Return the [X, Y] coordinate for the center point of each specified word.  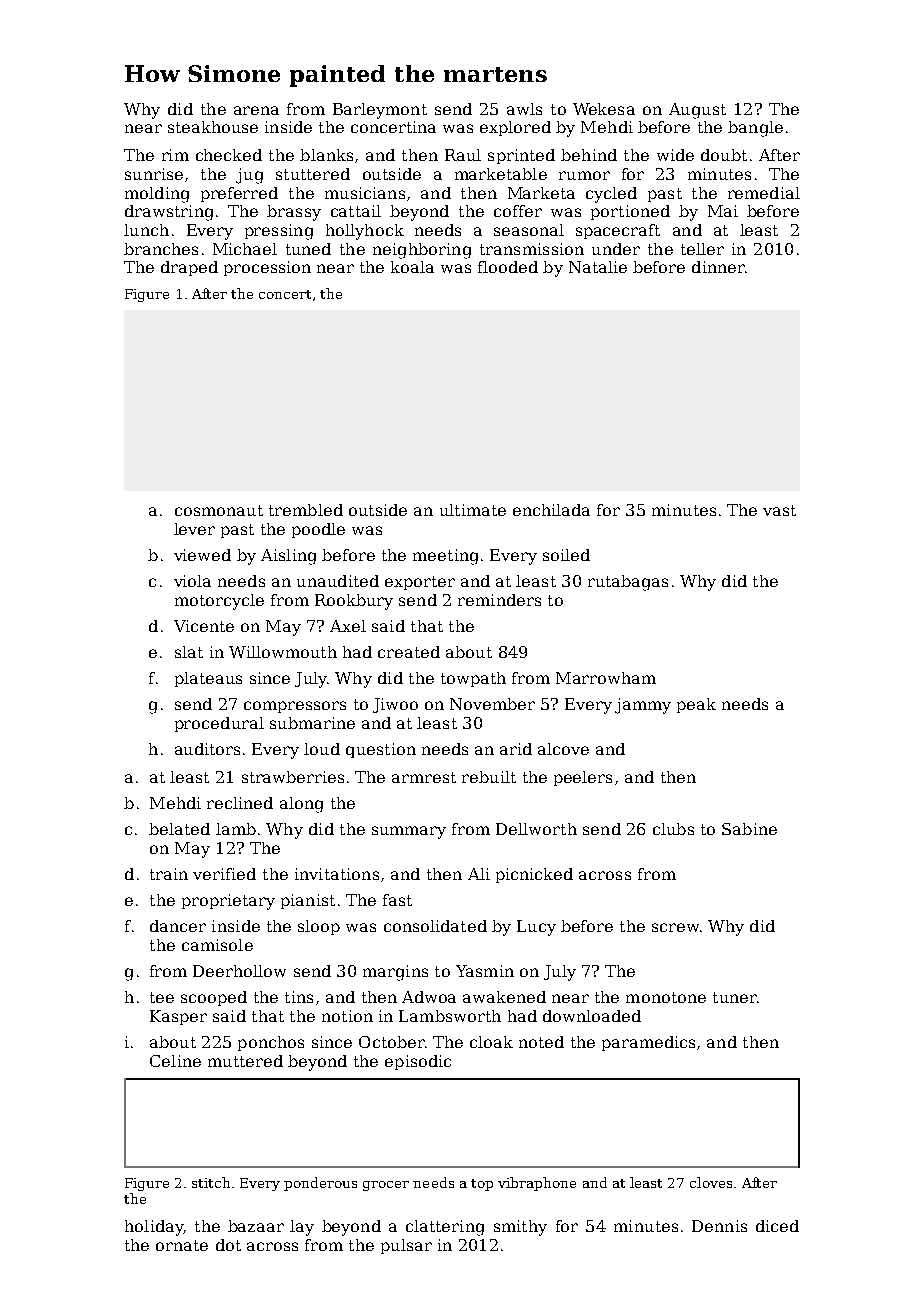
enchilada [551, 510]
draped [189, 268]
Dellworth [536, 829]
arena [256, 110]
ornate [182, 1245]
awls [524, 109]
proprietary [228, 902]
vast [779, 510]
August [697, 111]
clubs [673, 829]
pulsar [406, 1246]
